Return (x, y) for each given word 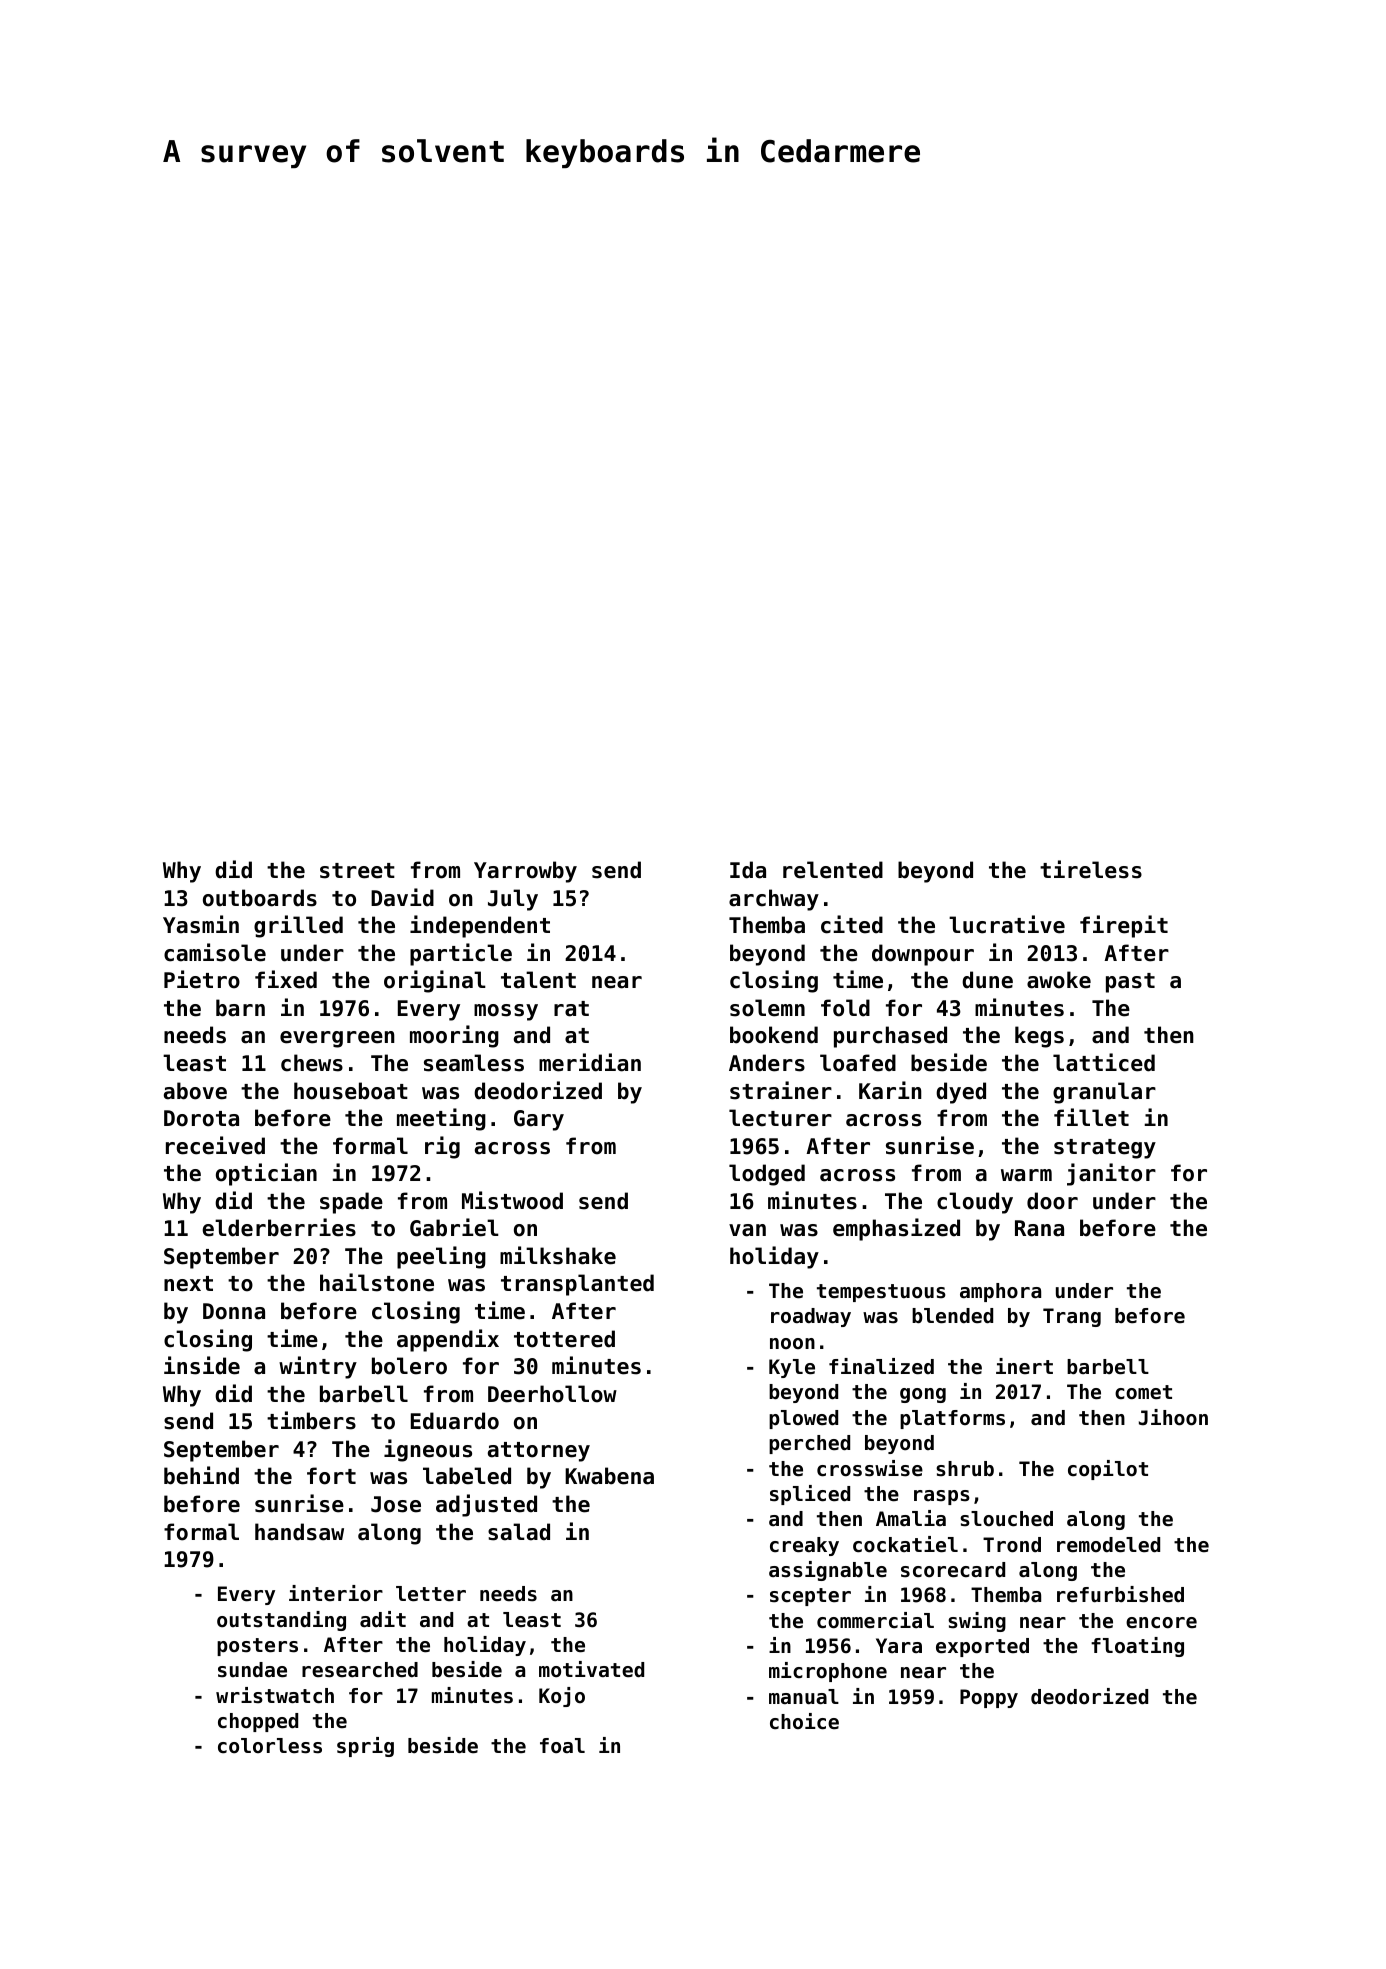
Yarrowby (525, 872)
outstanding (281, 1621)
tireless (1091, 869)
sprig (365, 1747)
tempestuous (881, 1293)
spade (351, 1203)
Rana (1039, 1228)
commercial (875, 1620)
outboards (260, 898)
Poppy (989, 1698)
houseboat (351, 1091)
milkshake (558, 1255)
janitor (1111, 1174)
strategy (1105, 1149)
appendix (448, 1340)
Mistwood (512, 1200)
